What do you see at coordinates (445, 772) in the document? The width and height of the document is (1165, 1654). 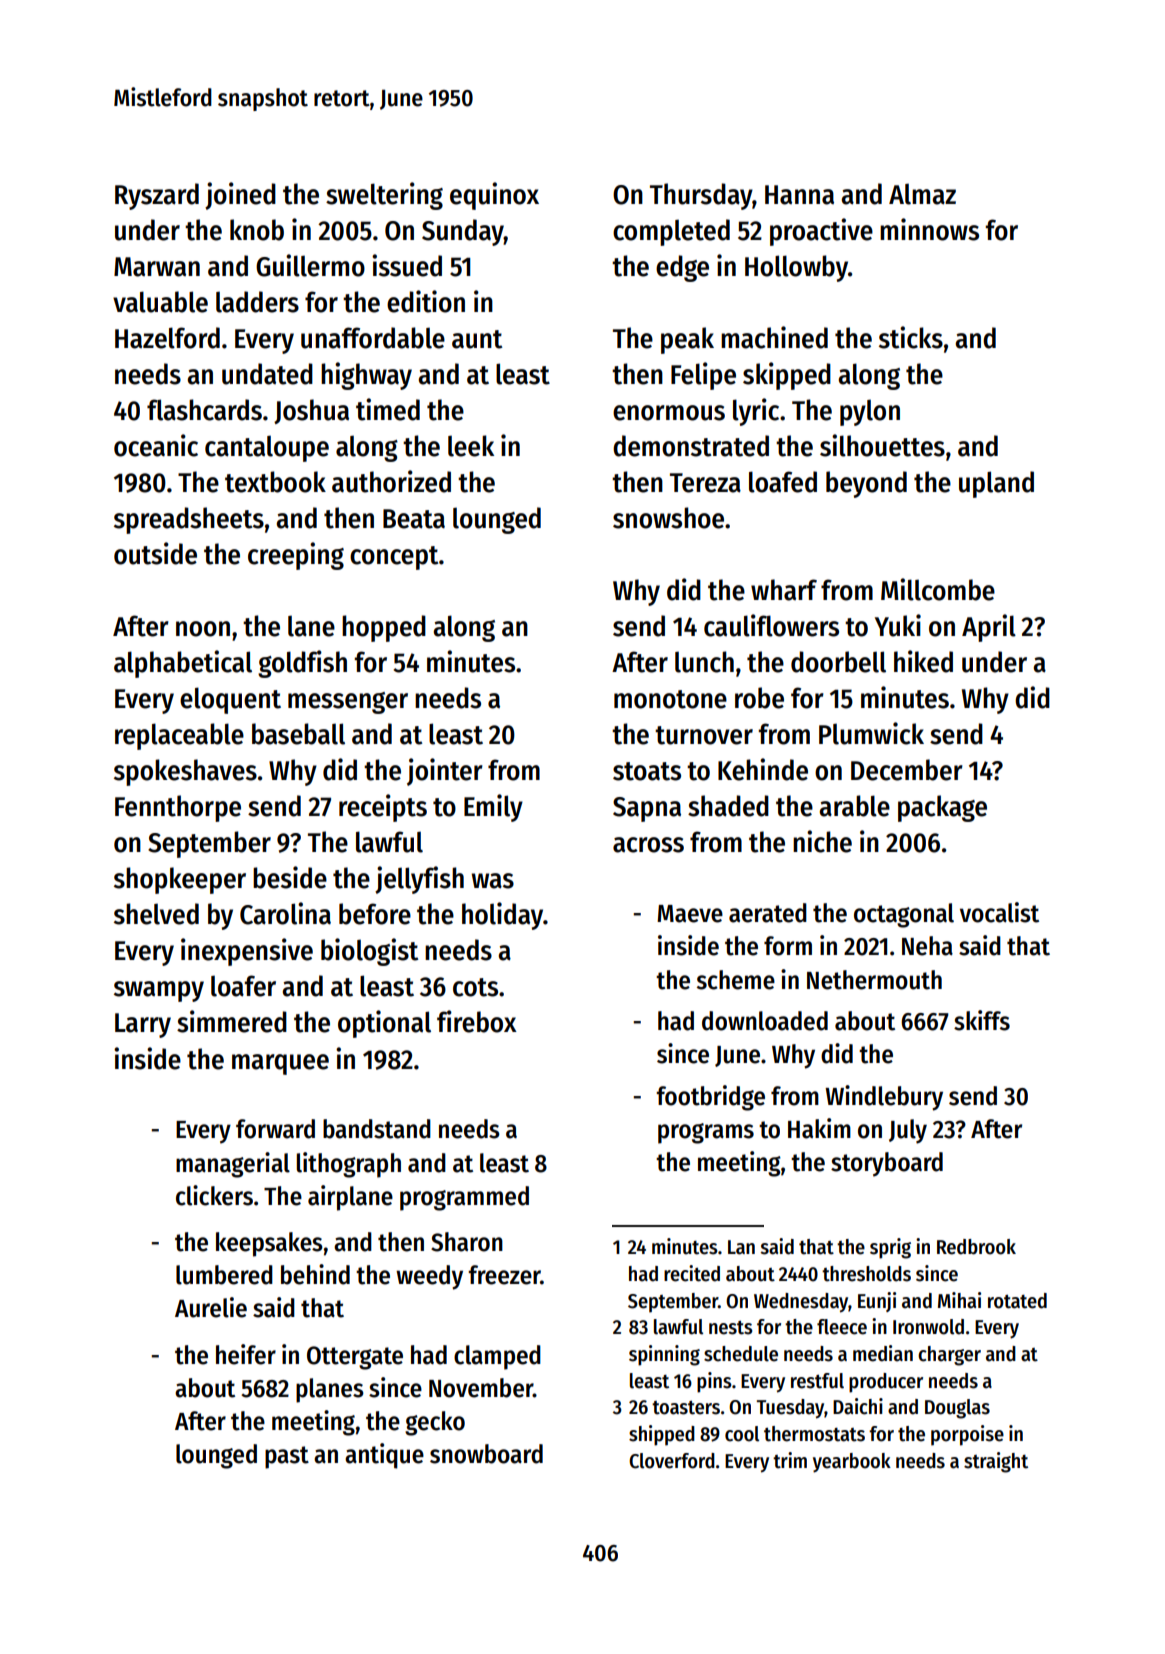 I see `jointer` at bounding box center [445, 772].
